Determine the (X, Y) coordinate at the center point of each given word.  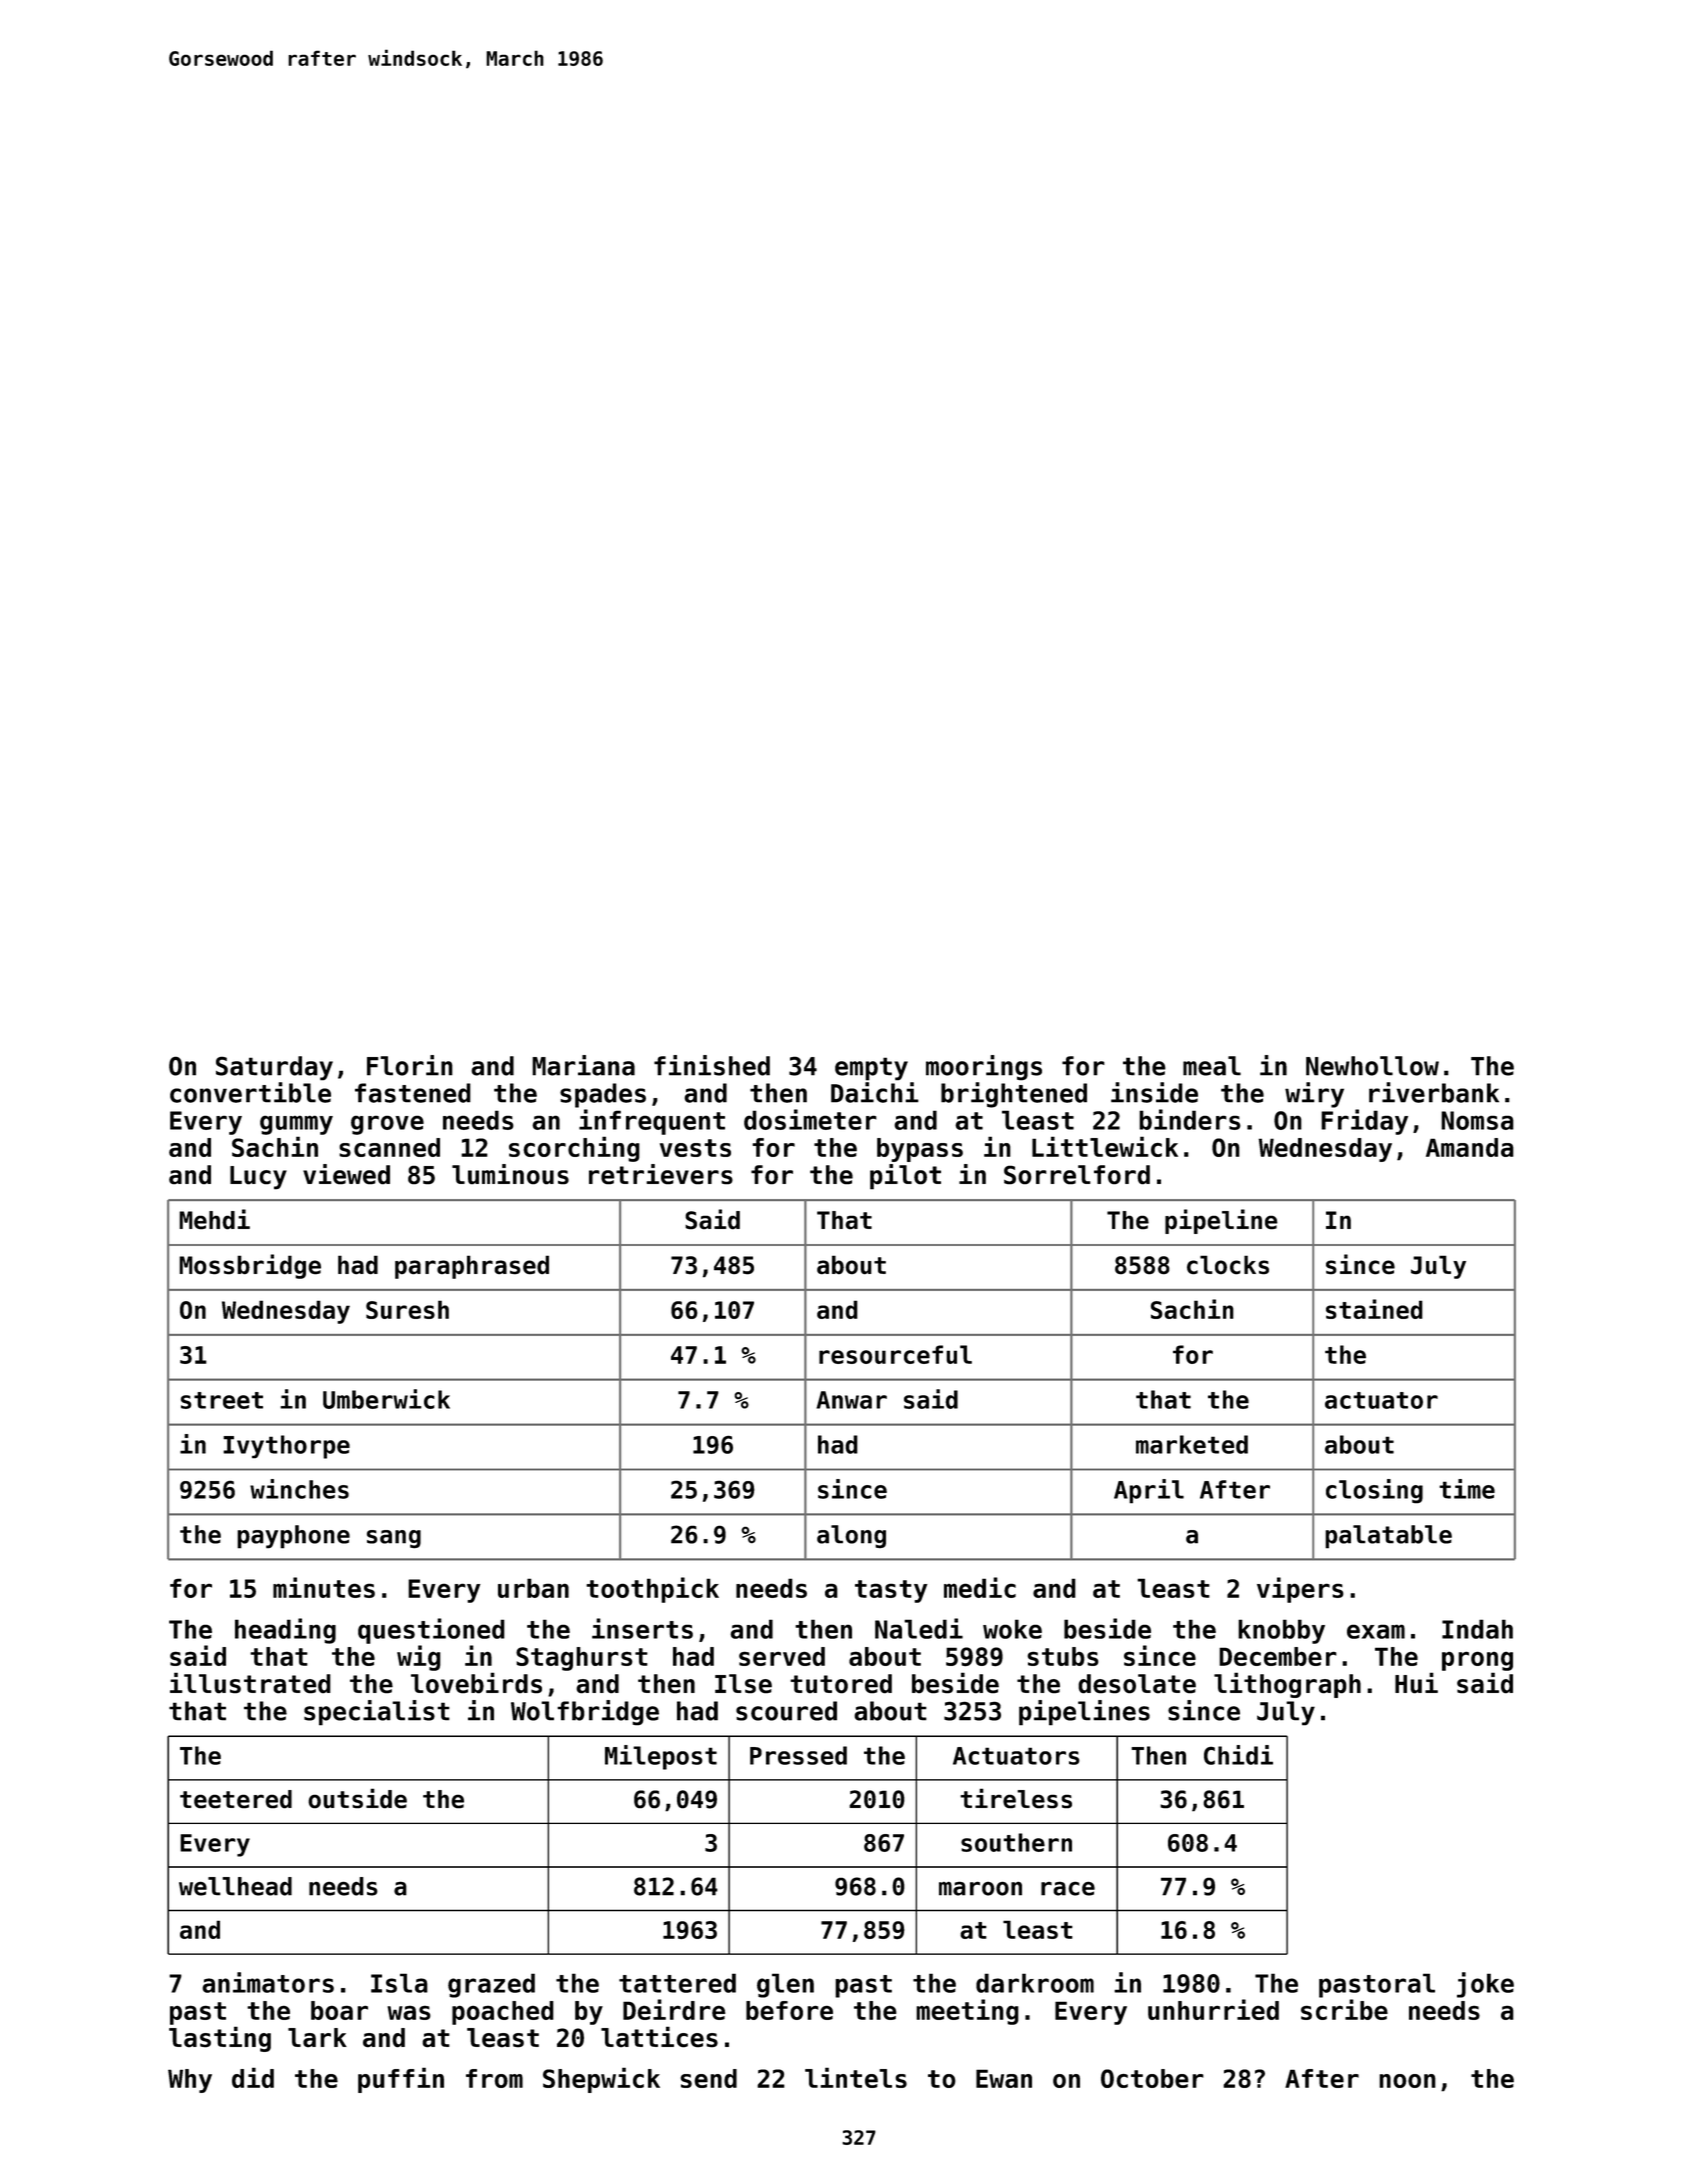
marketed (1192, 1444)
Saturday (274, 1068)
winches (299, 1489)
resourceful (895, 1354)
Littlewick (1105, 1146)
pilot (905, 1177)
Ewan (1004, 2078)
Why (190, 2081)
